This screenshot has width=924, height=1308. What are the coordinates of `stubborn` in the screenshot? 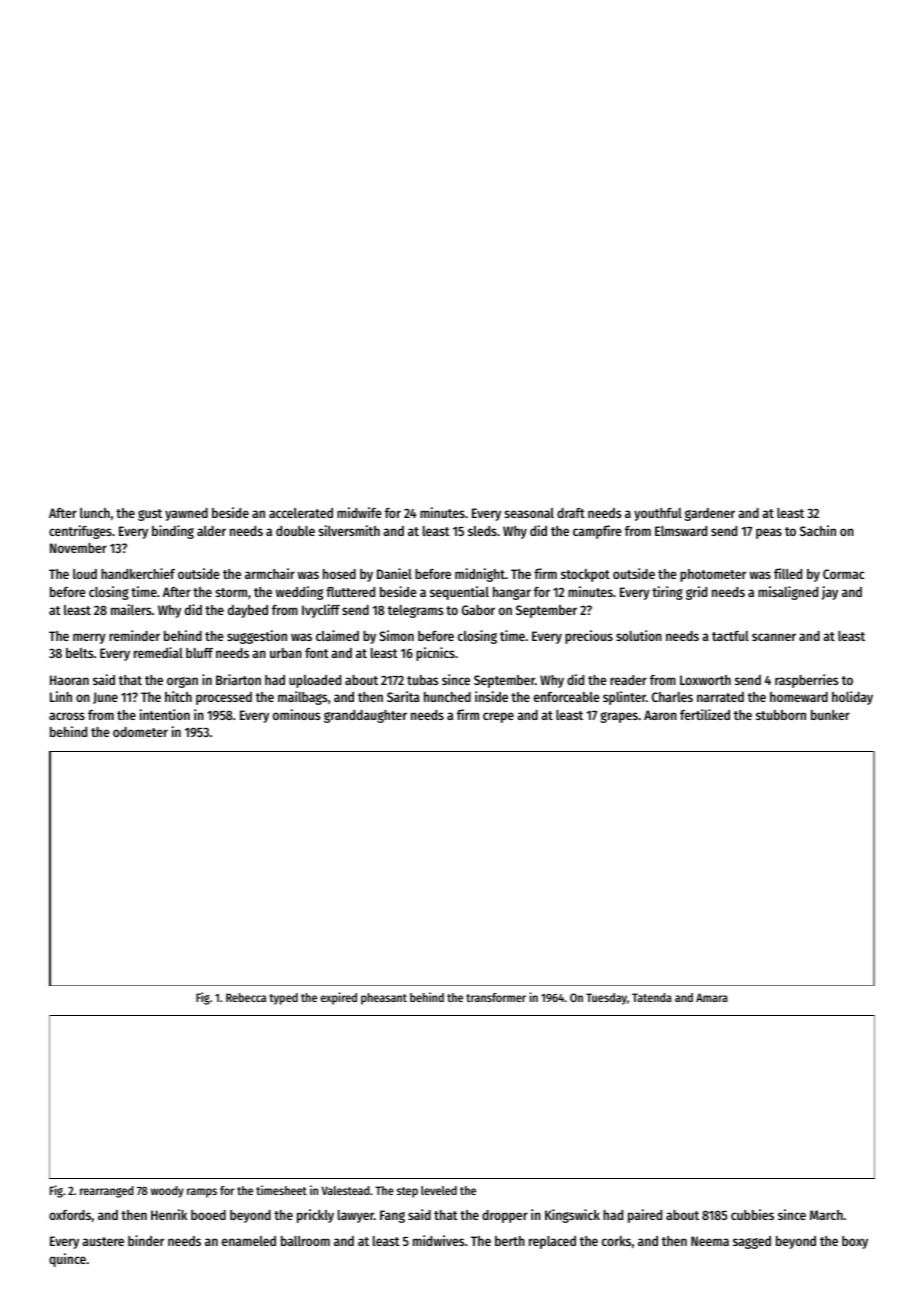 It's located at (781, 715).
